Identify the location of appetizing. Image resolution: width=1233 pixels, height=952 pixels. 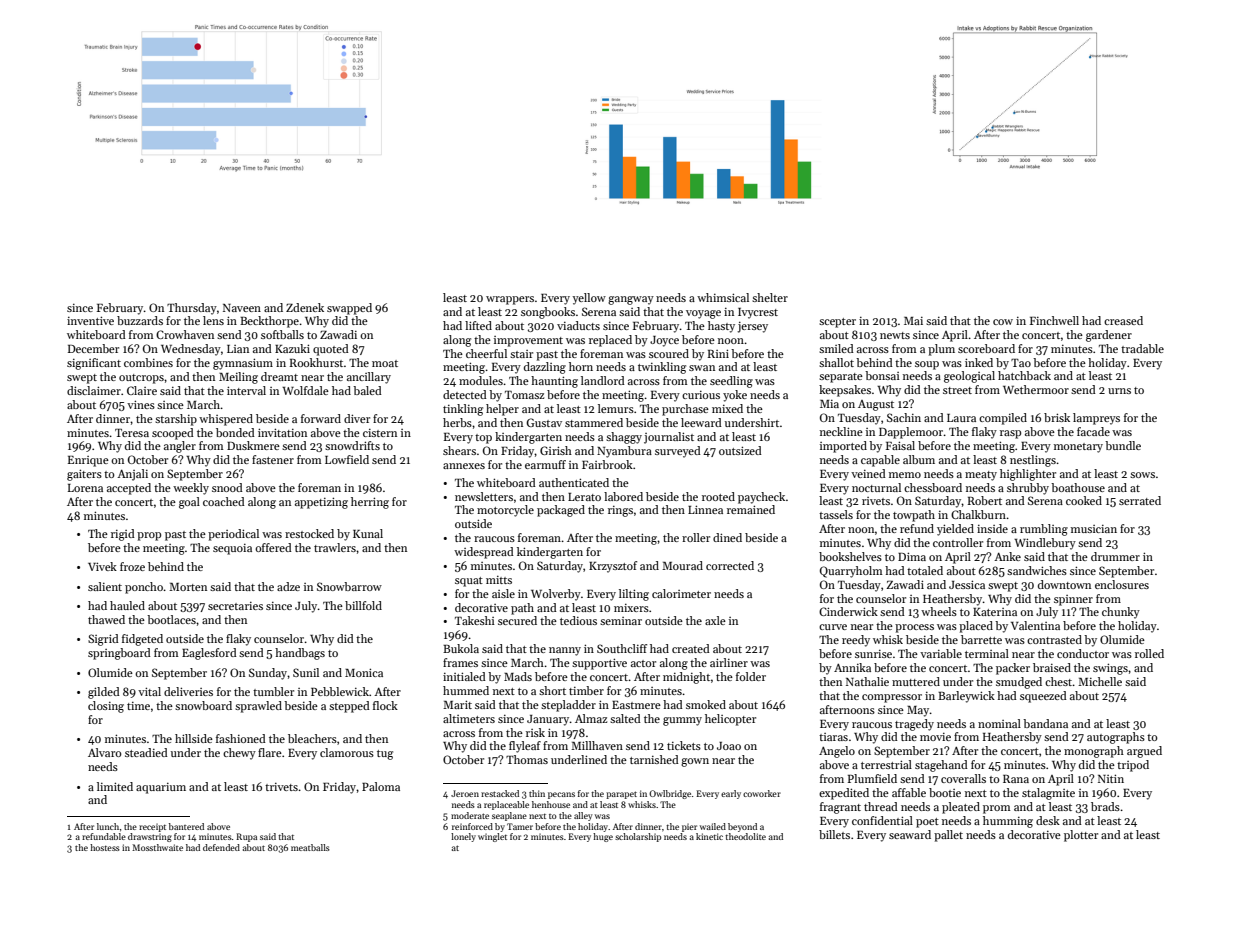
(321, 503).
